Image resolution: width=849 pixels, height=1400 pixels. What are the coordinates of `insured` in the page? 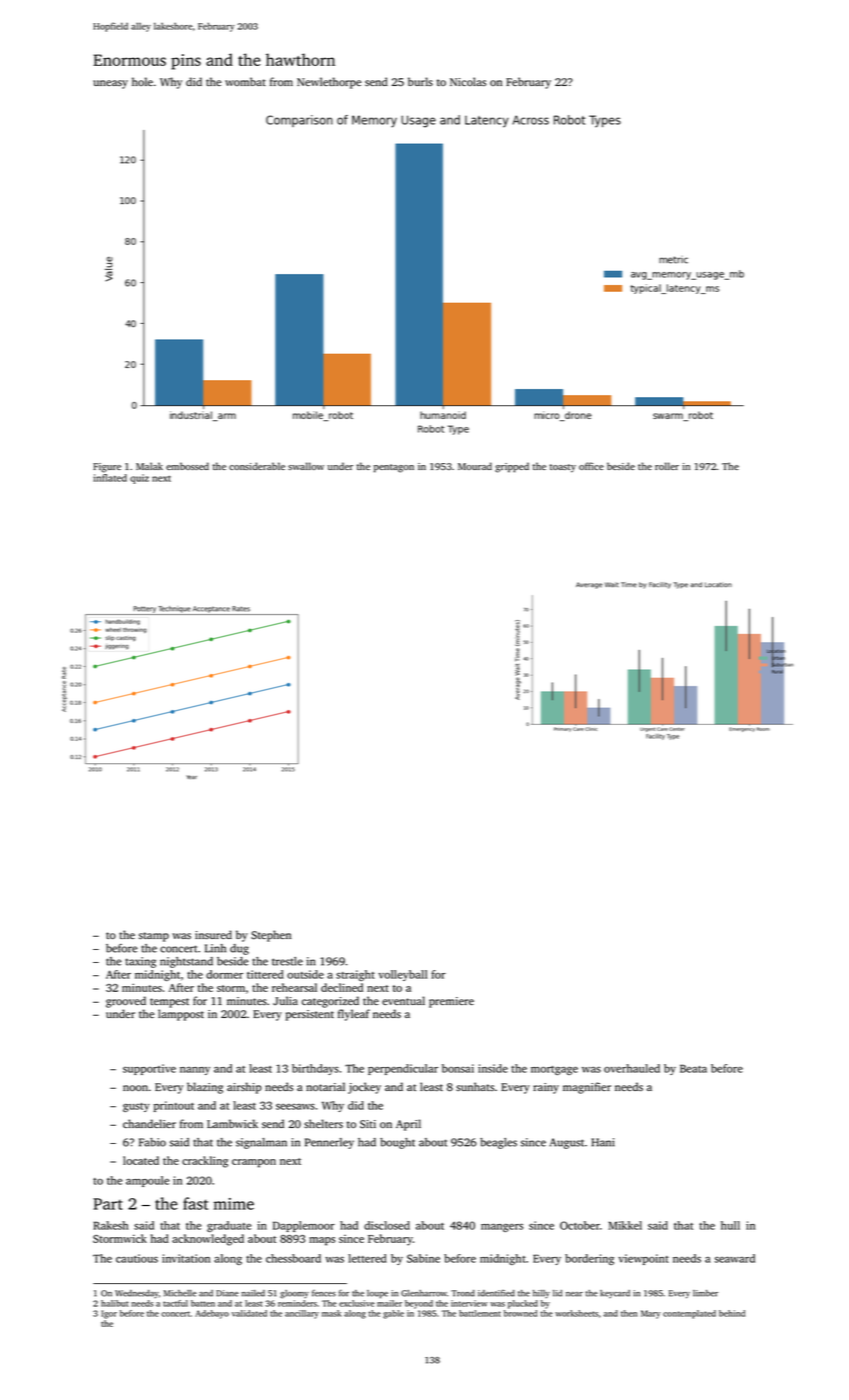 It's located at (213, 934).
